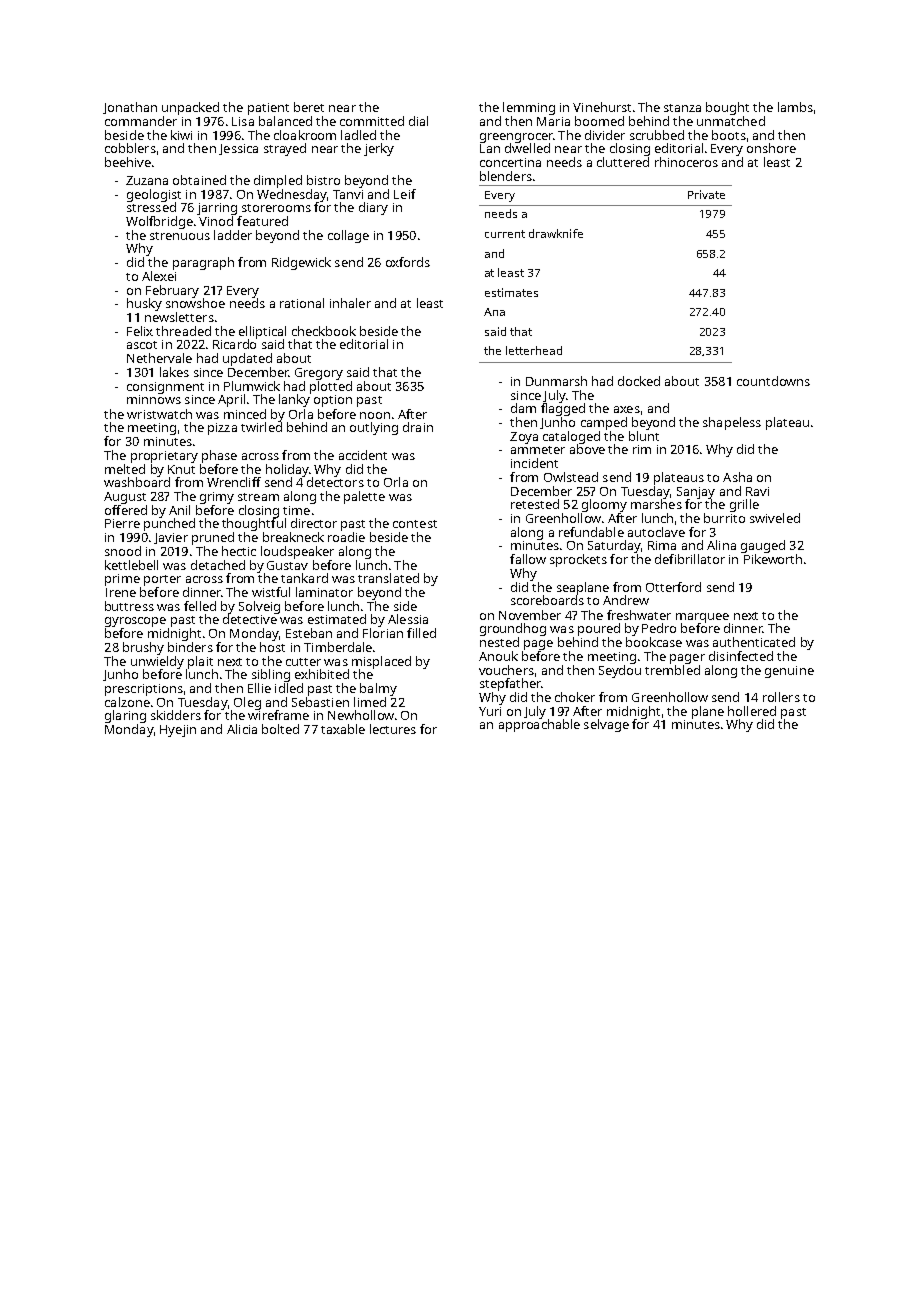 This page has width=924, height=1308. What do you see at coordinates (190, 108) in the page?
I see `unpacked` at bounding box center [190, 108].
